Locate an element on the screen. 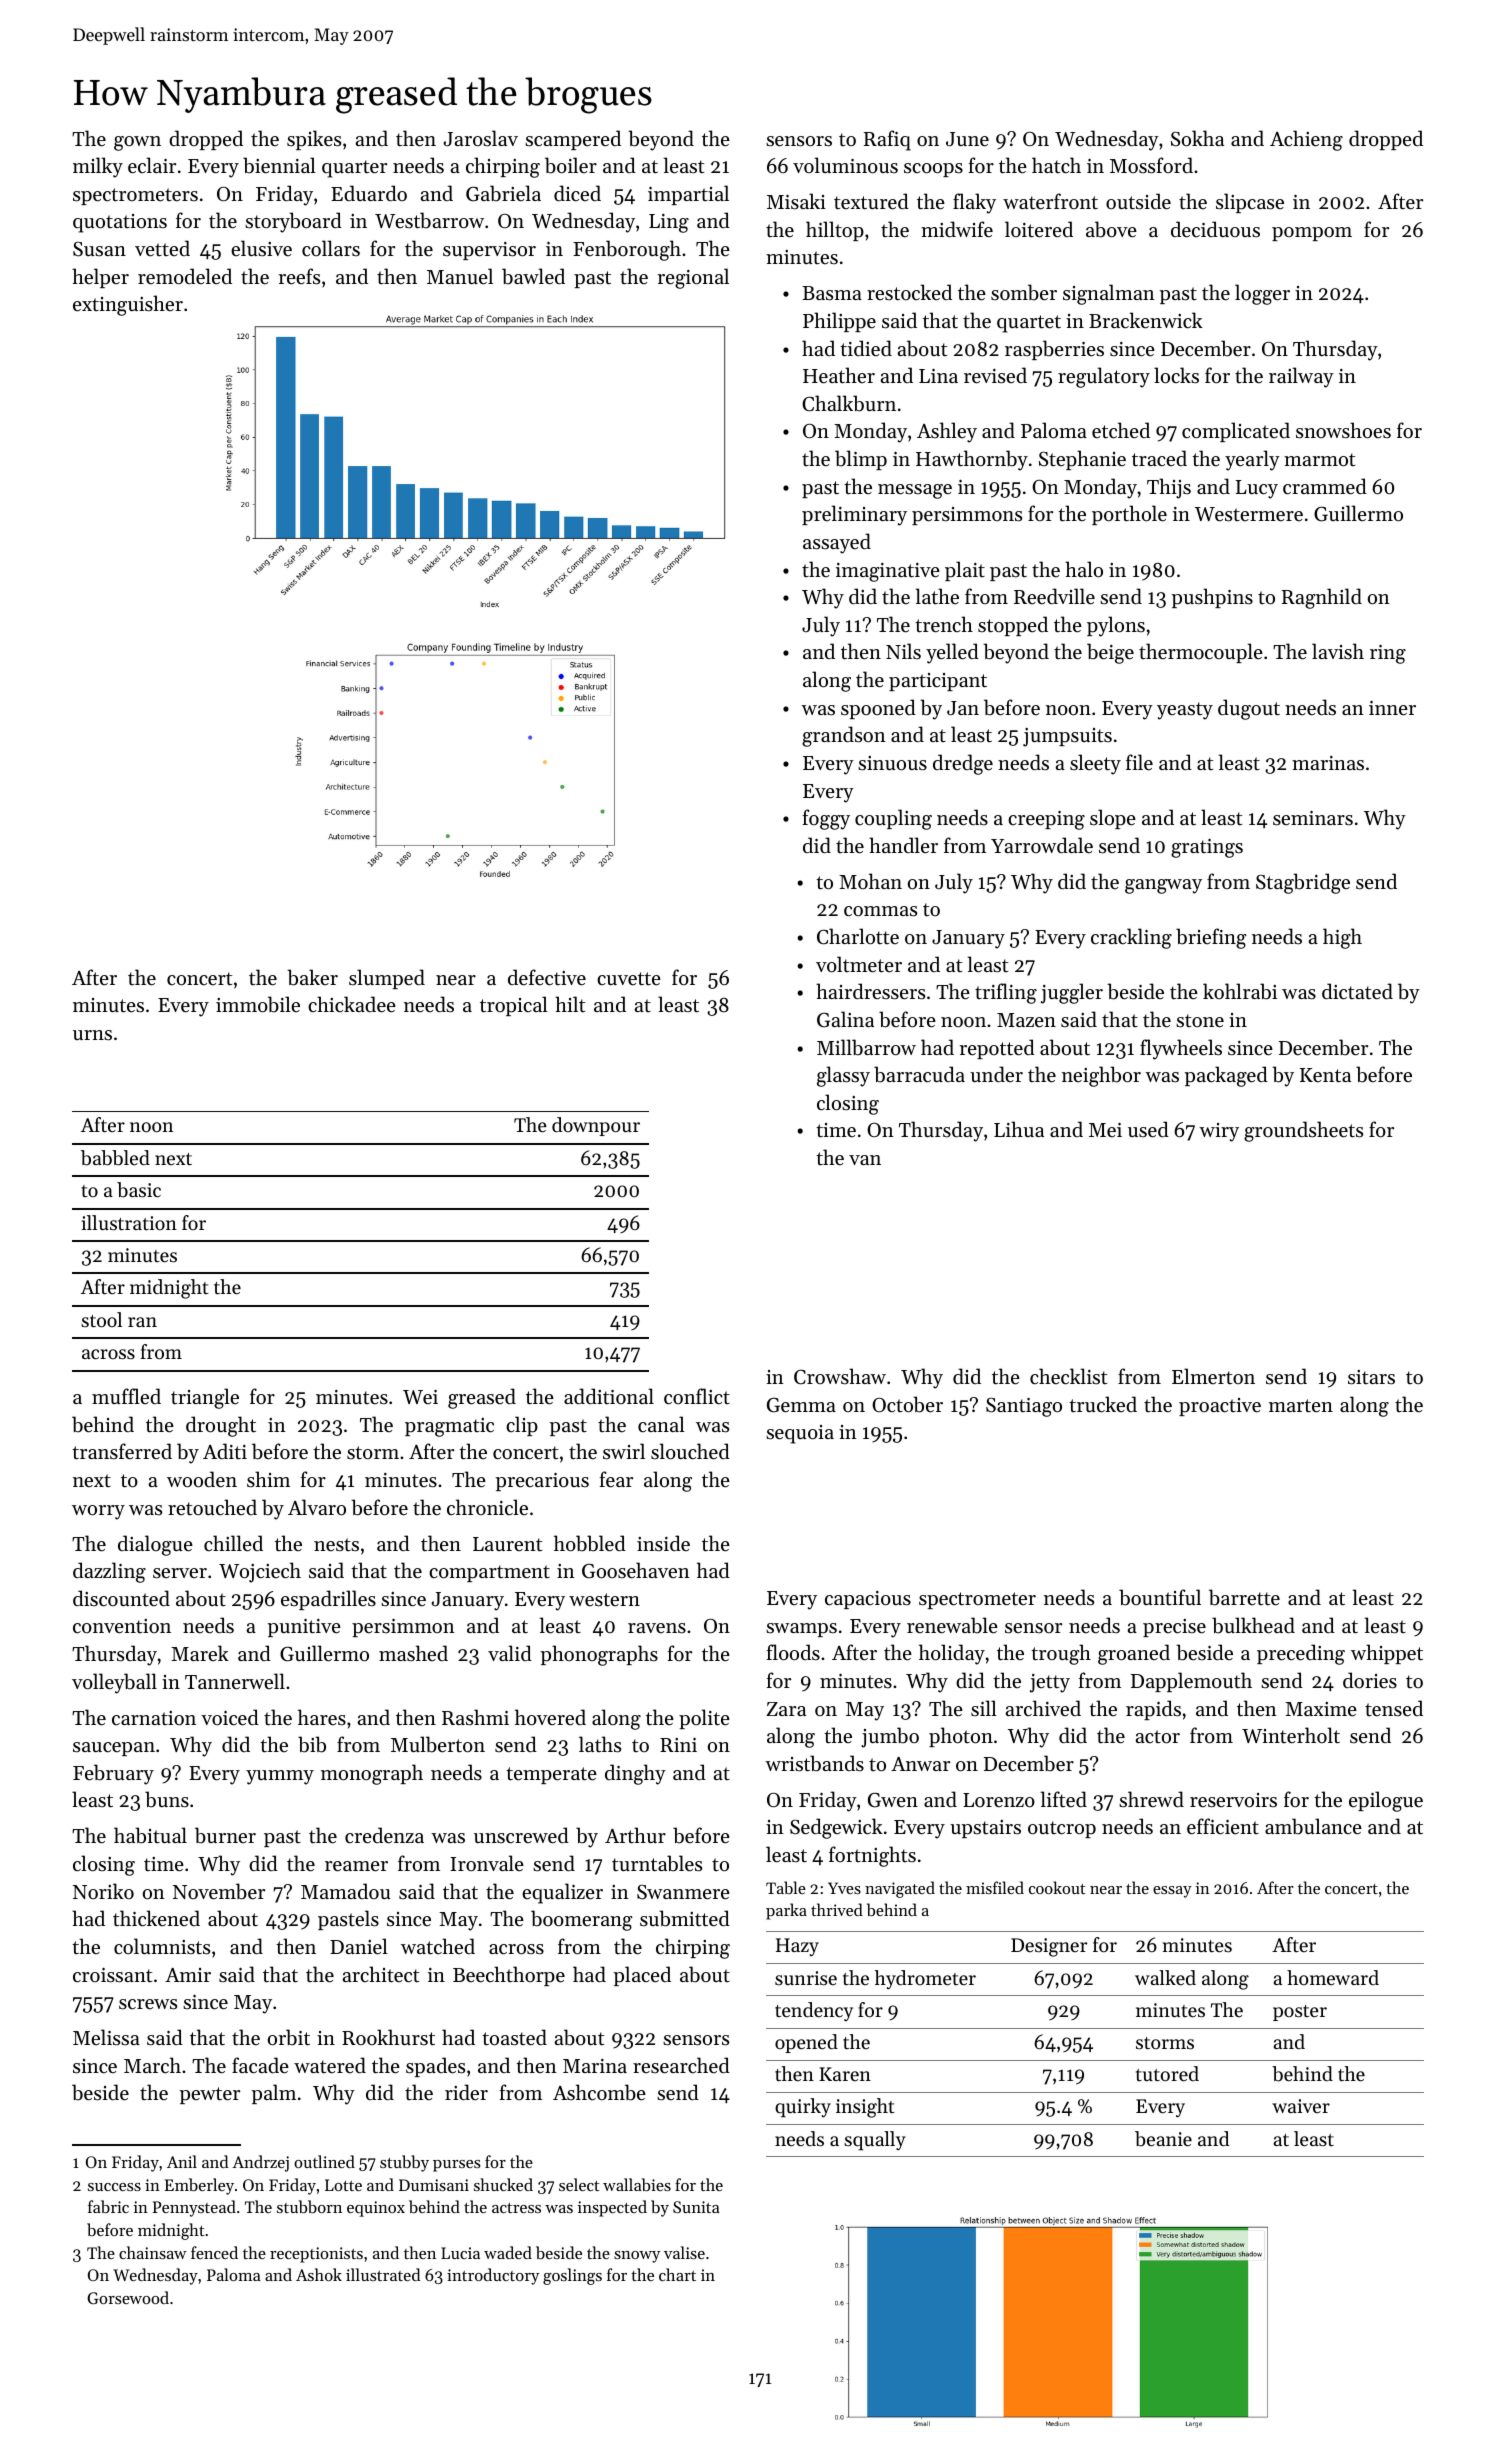  precarious is located at coordinates (542, 1482).
